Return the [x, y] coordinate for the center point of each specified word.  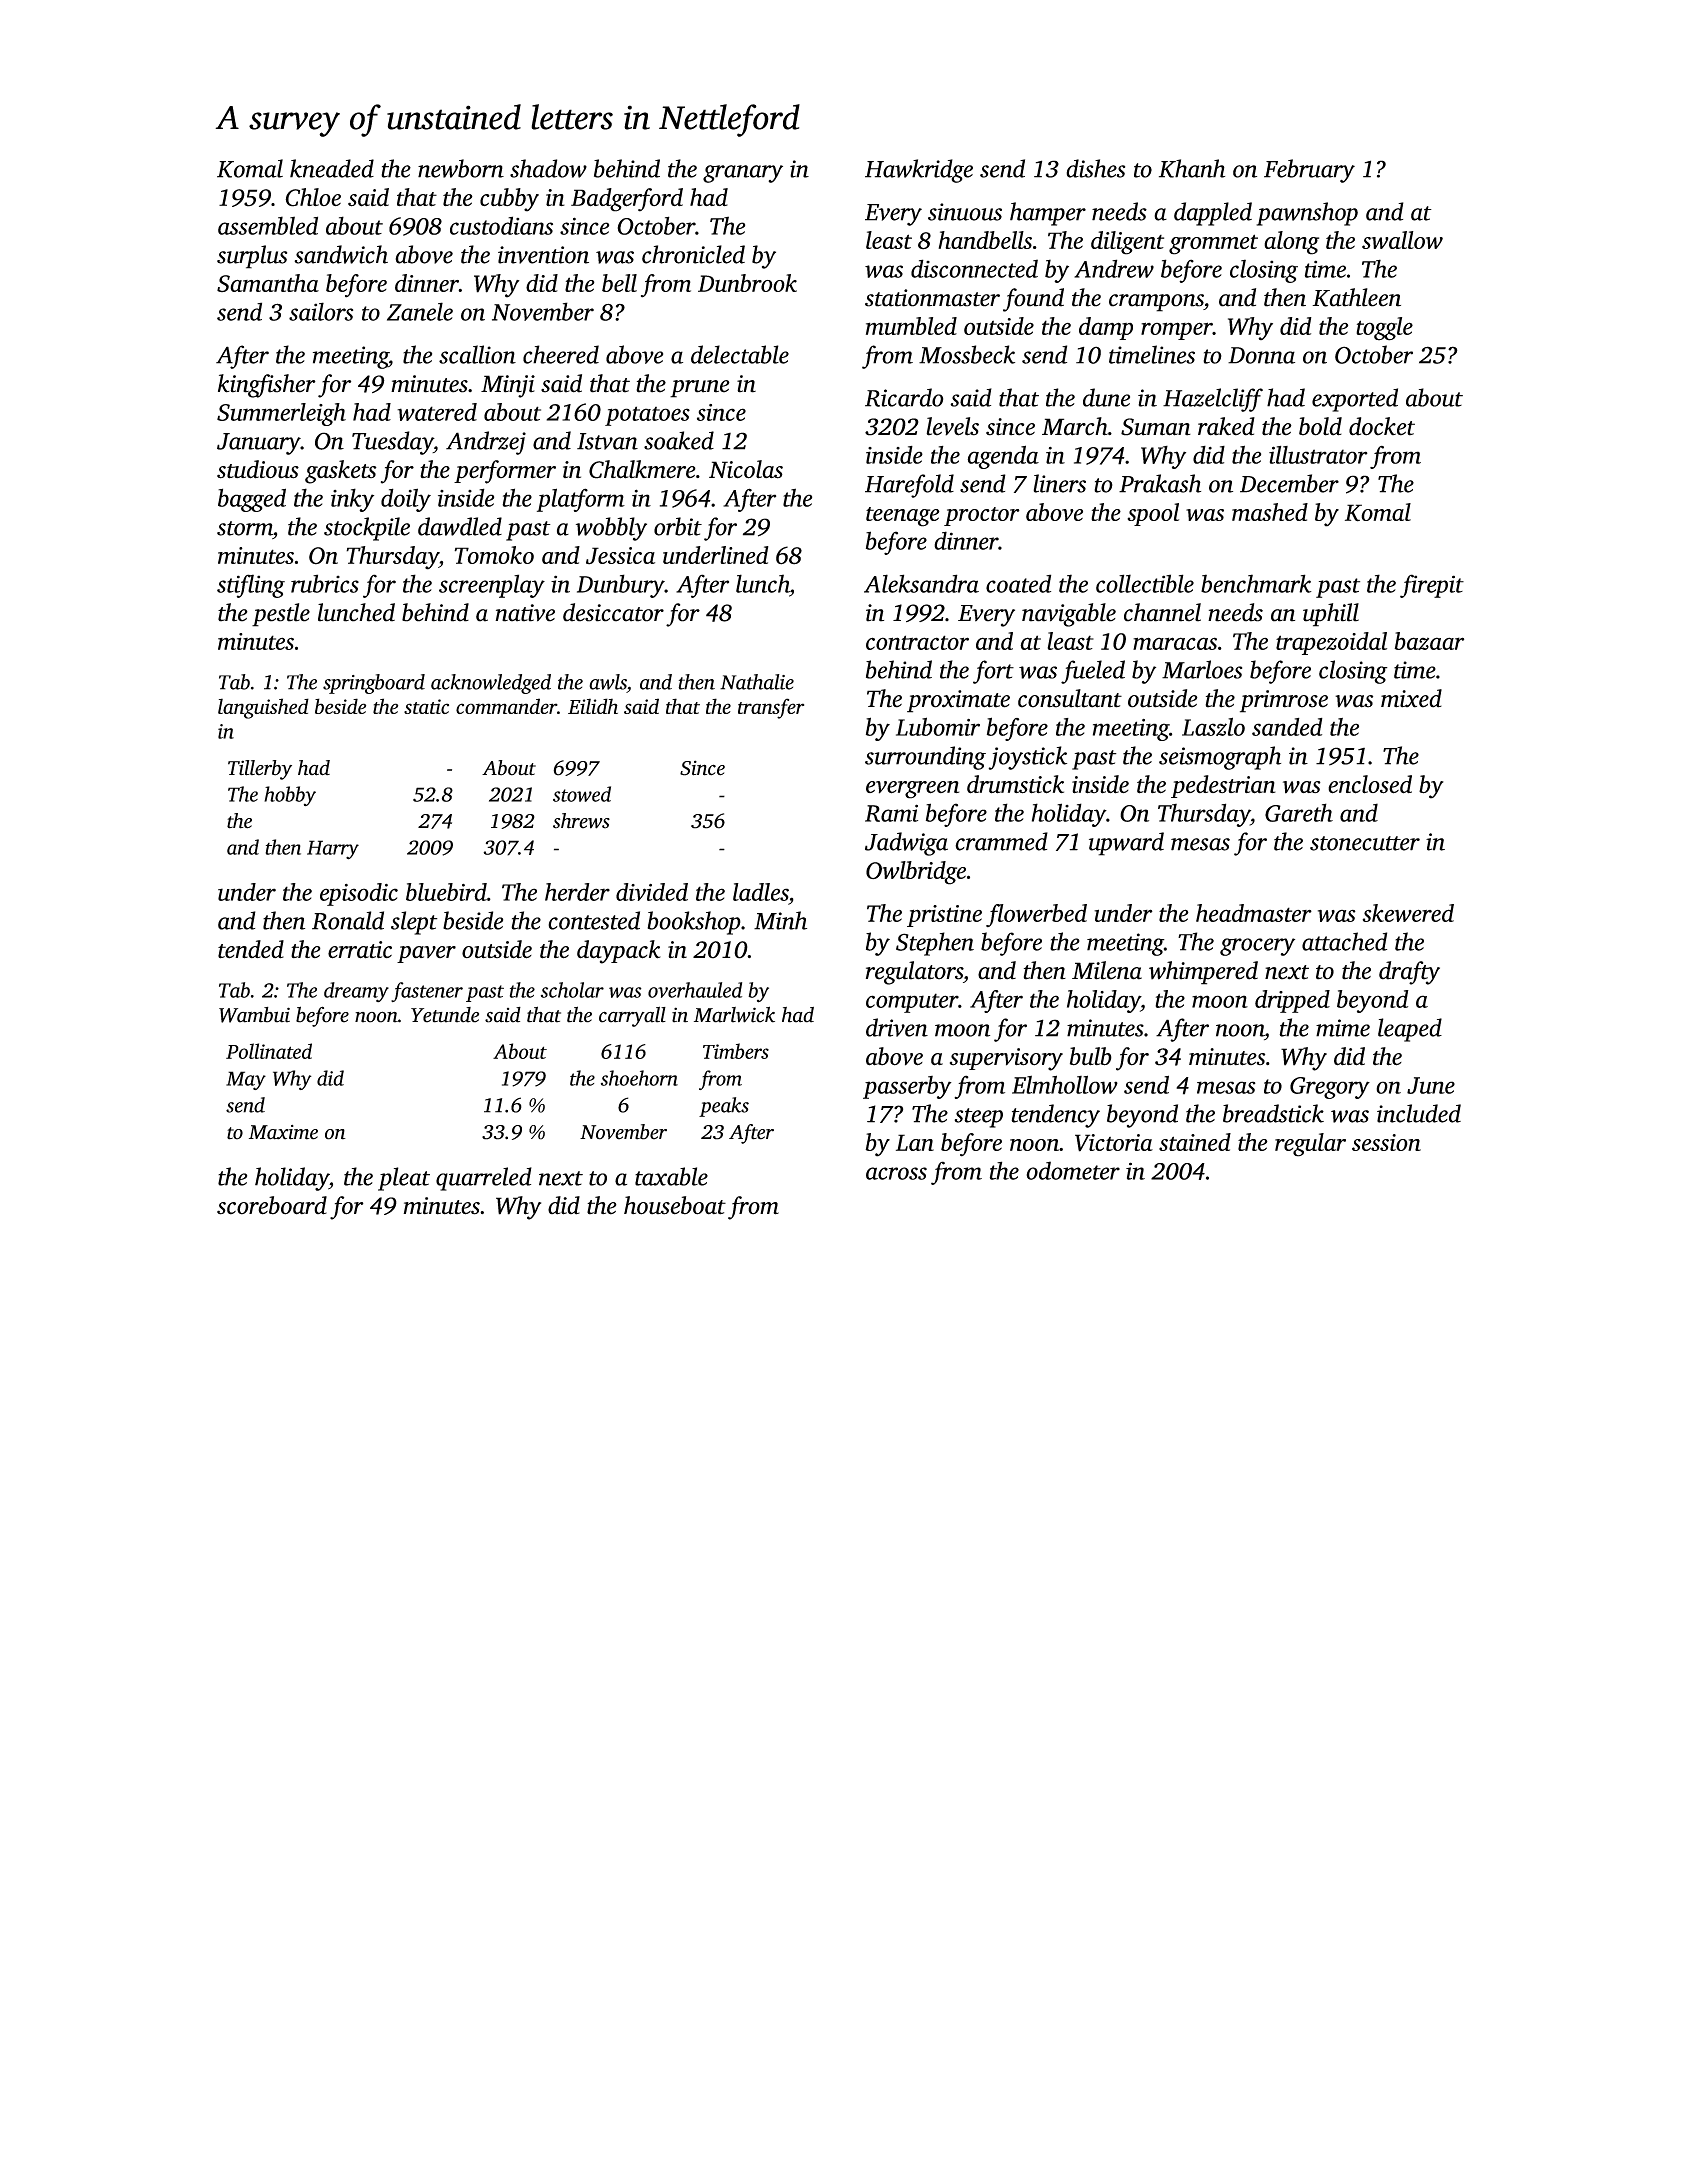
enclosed [1370, 784]
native [525, 613]
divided [652, 892]
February [1309, 171]
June [1431, 1085]
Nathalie [757, 682]
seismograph [1220, 758]
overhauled [695, 990]
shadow [548, 168]
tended [251, 949]
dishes [1095, 168]
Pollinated [269, 1051]
